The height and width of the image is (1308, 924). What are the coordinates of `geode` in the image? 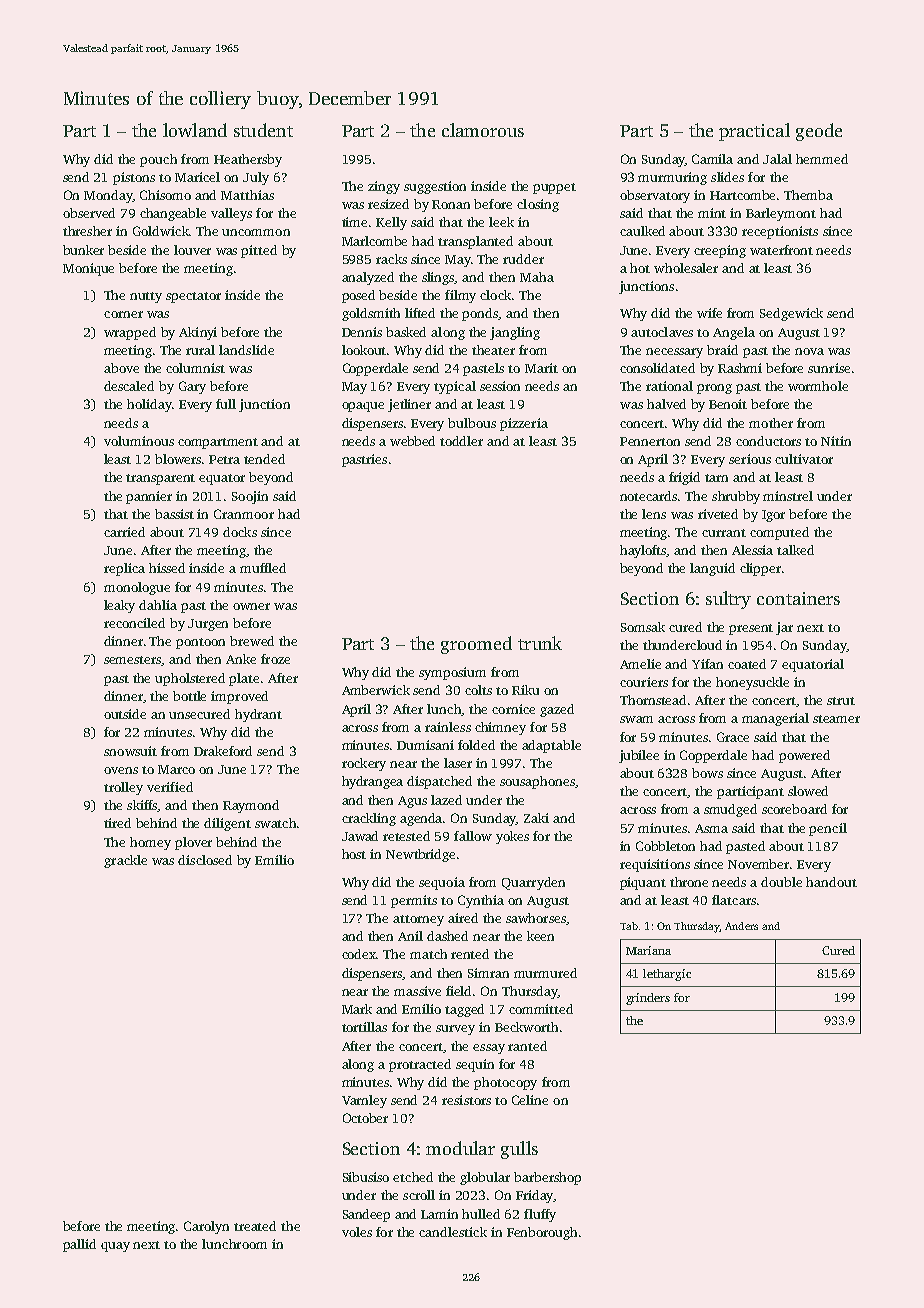 It's located at (819, 132).
